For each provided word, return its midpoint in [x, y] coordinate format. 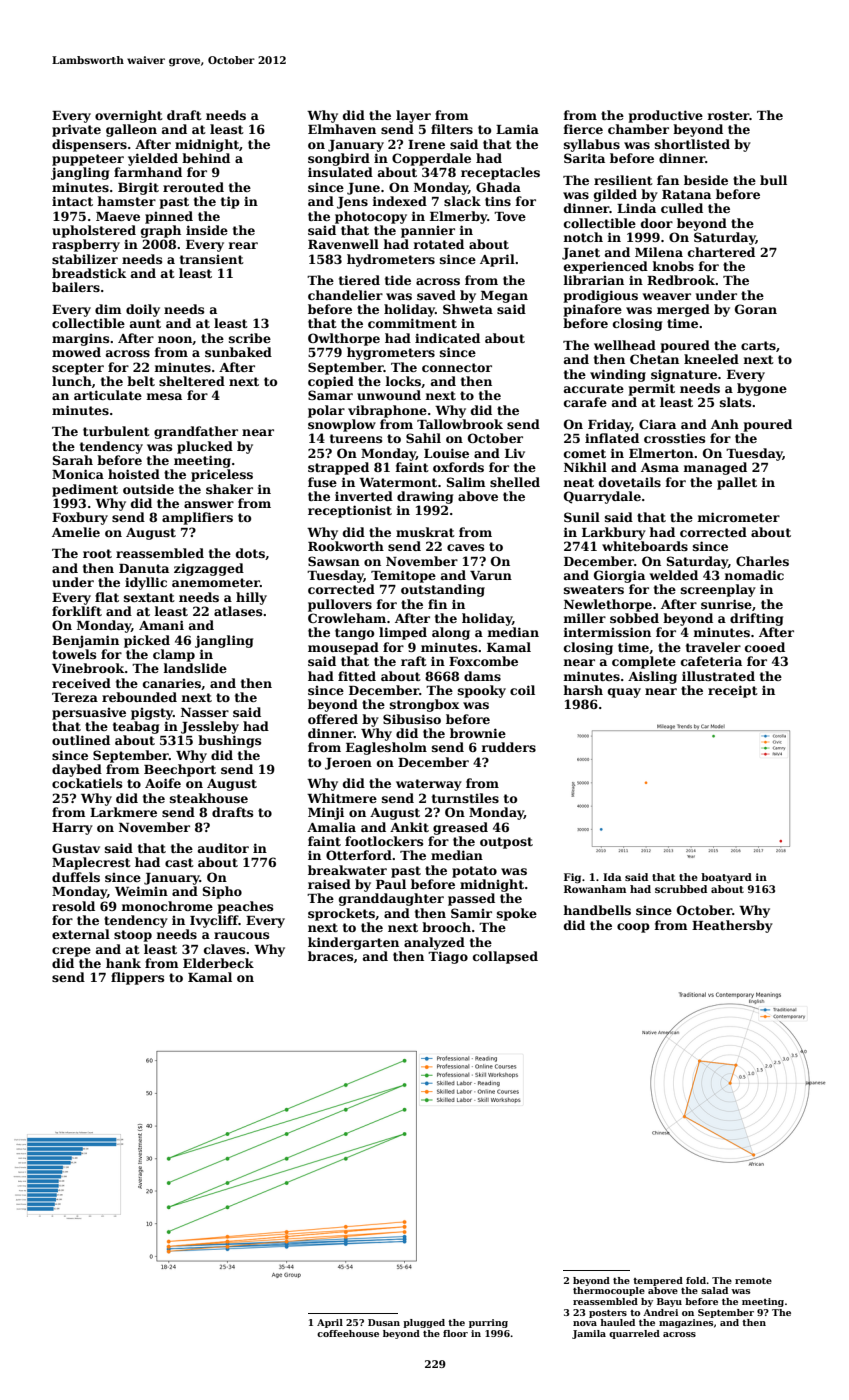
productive [666, 116]
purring [488, 1323]
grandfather [196, 432]
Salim [466, 482]
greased [460, 828]
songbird [339, 159]
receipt [733, 691]
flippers [137, 978]
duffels [76, 877]
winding [618, 375]
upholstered [94, 231]
